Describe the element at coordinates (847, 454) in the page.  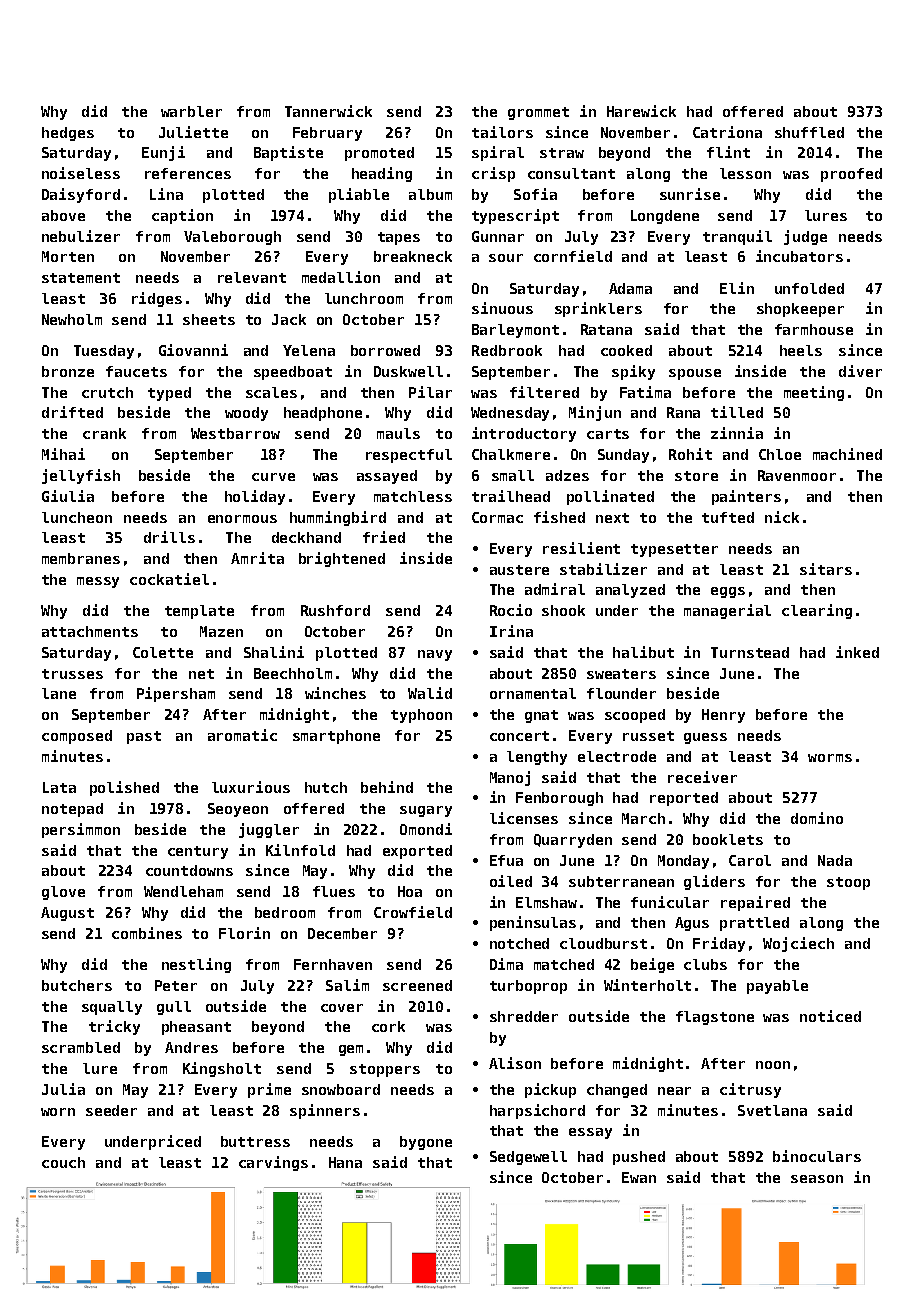
I see `machined` at that location.
